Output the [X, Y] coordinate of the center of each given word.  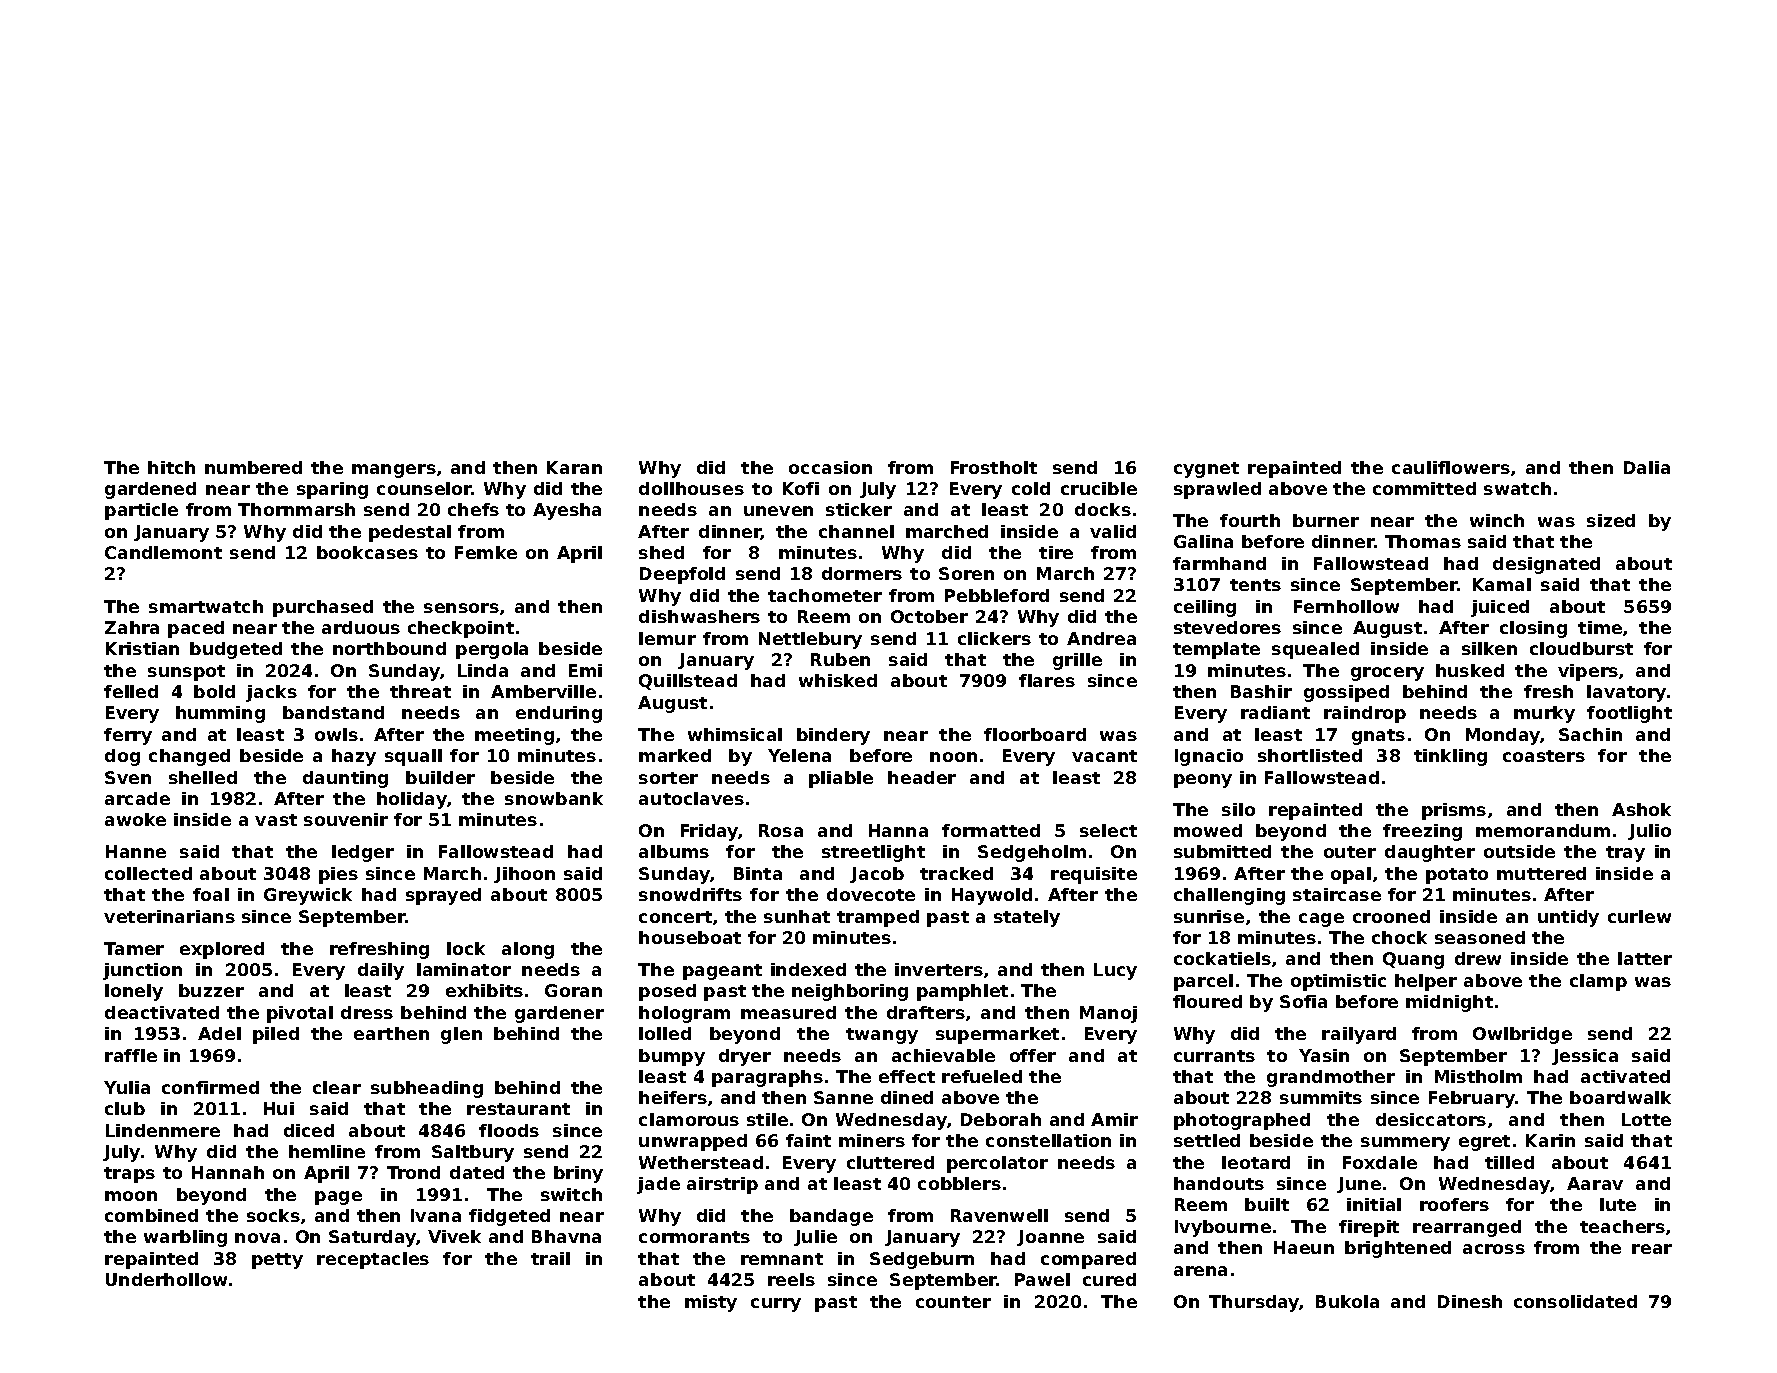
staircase [1337, 894]
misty [711, 1303]
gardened [150, 490]
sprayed [443, 896]
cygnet [1206, 470]
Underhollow [166, 1279]
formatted [991, 830]
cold [1031, 488]
